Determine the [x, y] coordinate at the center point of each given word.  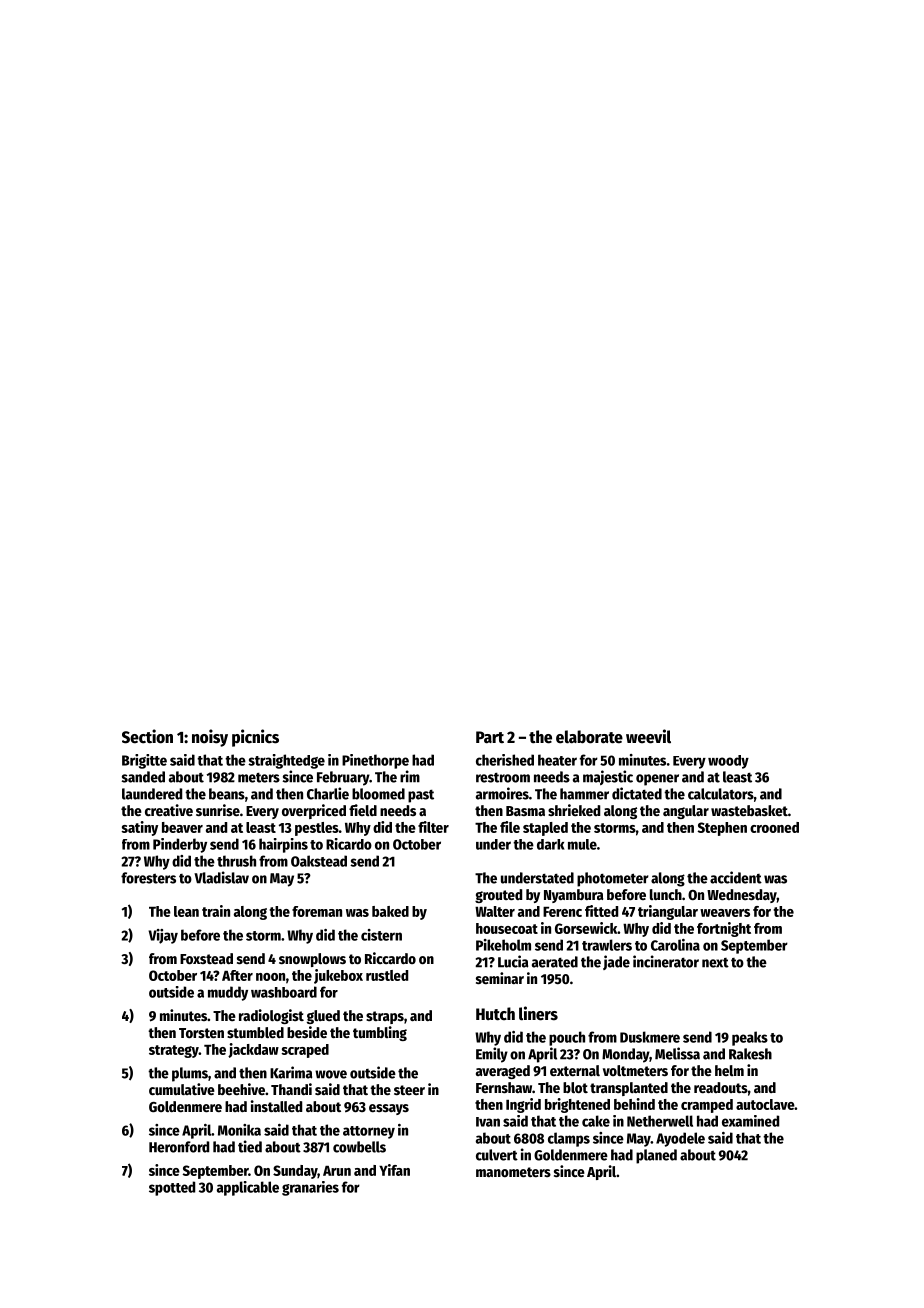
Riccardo [390, 958]
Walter [495, 911]
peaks [750, 1038]
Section [147, 736]
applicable [248, 1188]
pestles [317, 829]
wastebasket [749, 810]
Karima [291, 1072]
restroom [503, 778]
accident [736, 877]
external [575, 1070]
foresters [148, 878]
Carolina [675, 945]
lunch [666, 894]
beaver [182, 827]
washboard [284, 992]
